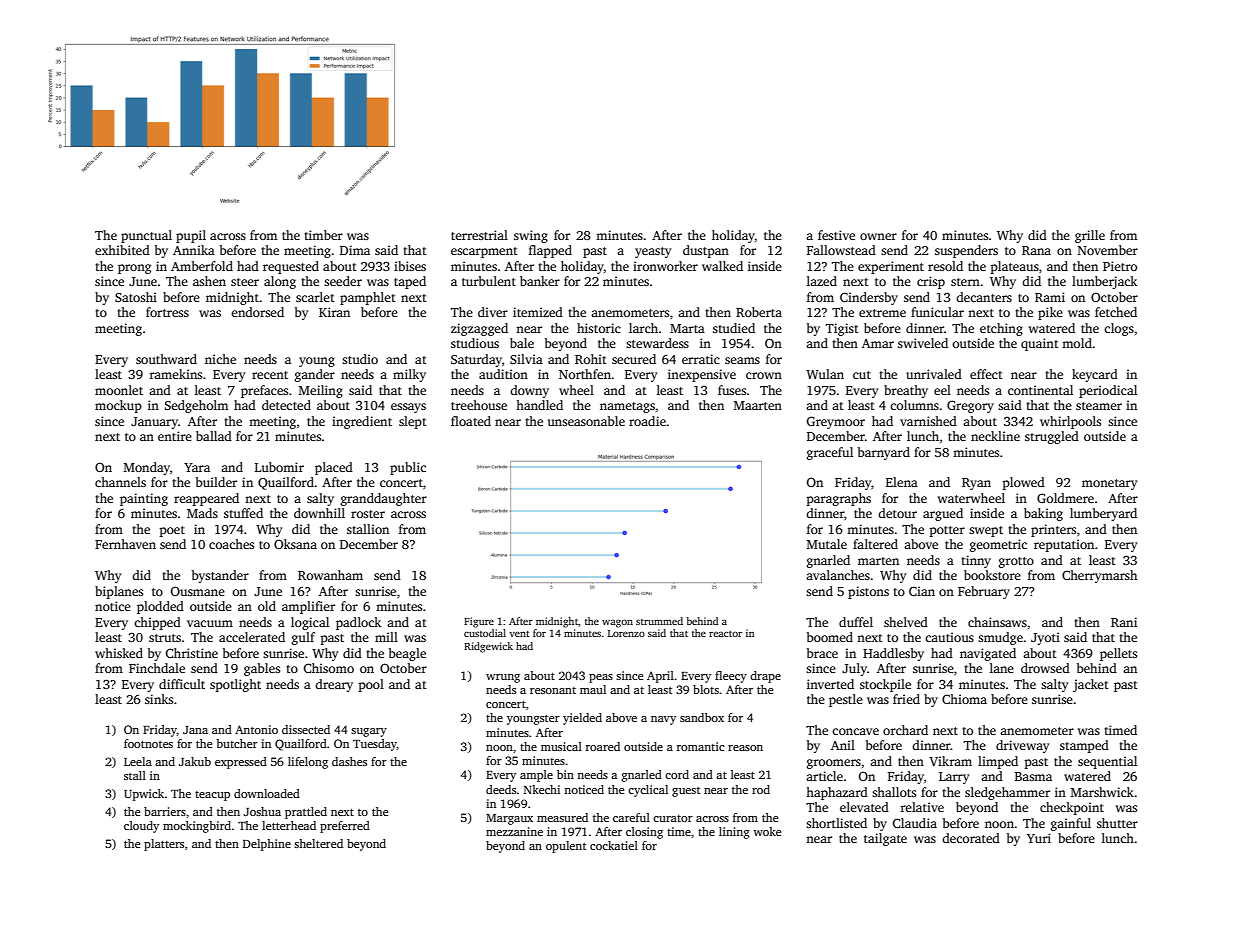 Image resolution: width=1233 pixels, height=952 pixels. What do you see at coordinates (976, 561) in the page?
I see `tinny` at bounding box center [976, 561].
